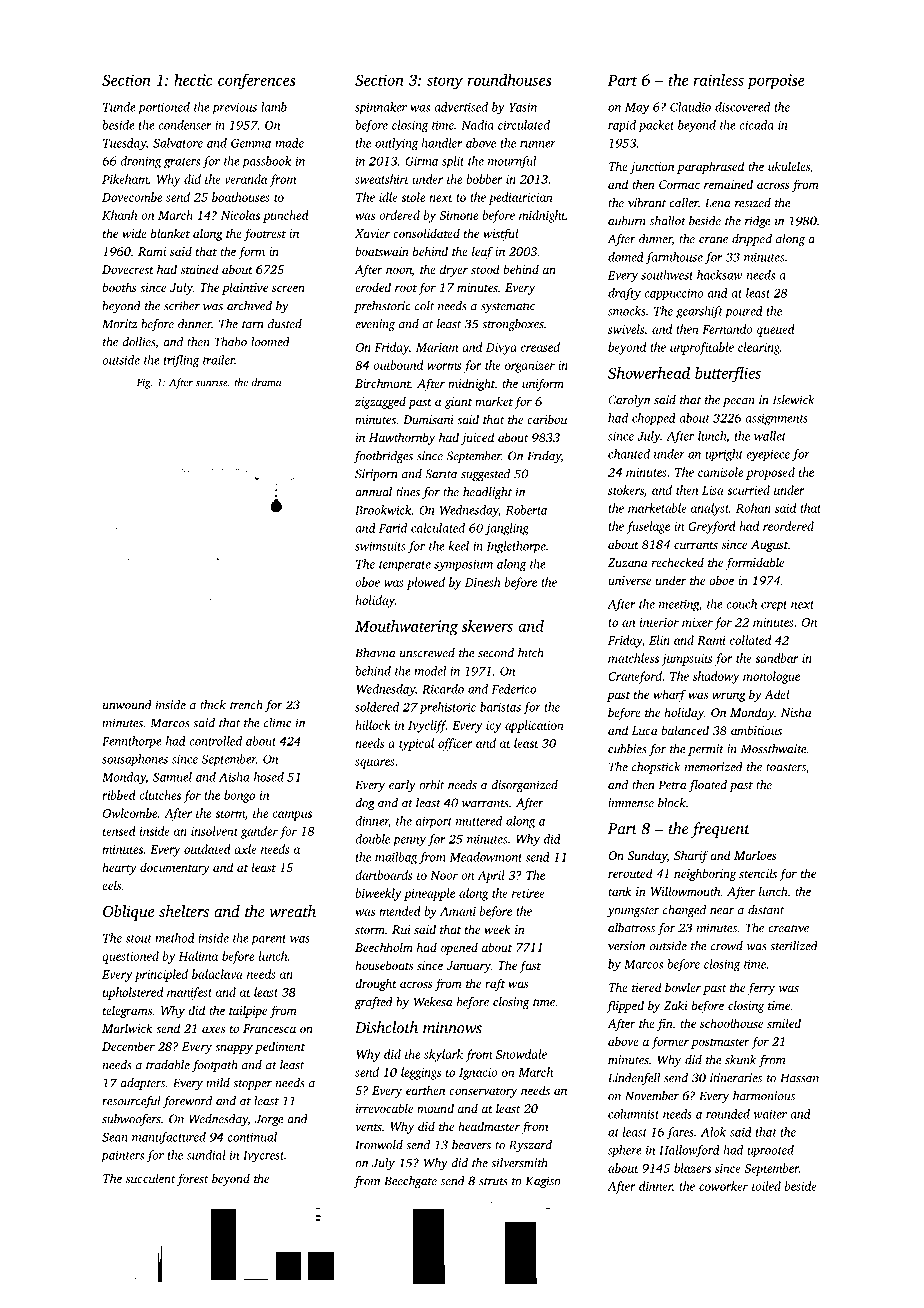  I want to click on adapters, so click(142, 1084).
